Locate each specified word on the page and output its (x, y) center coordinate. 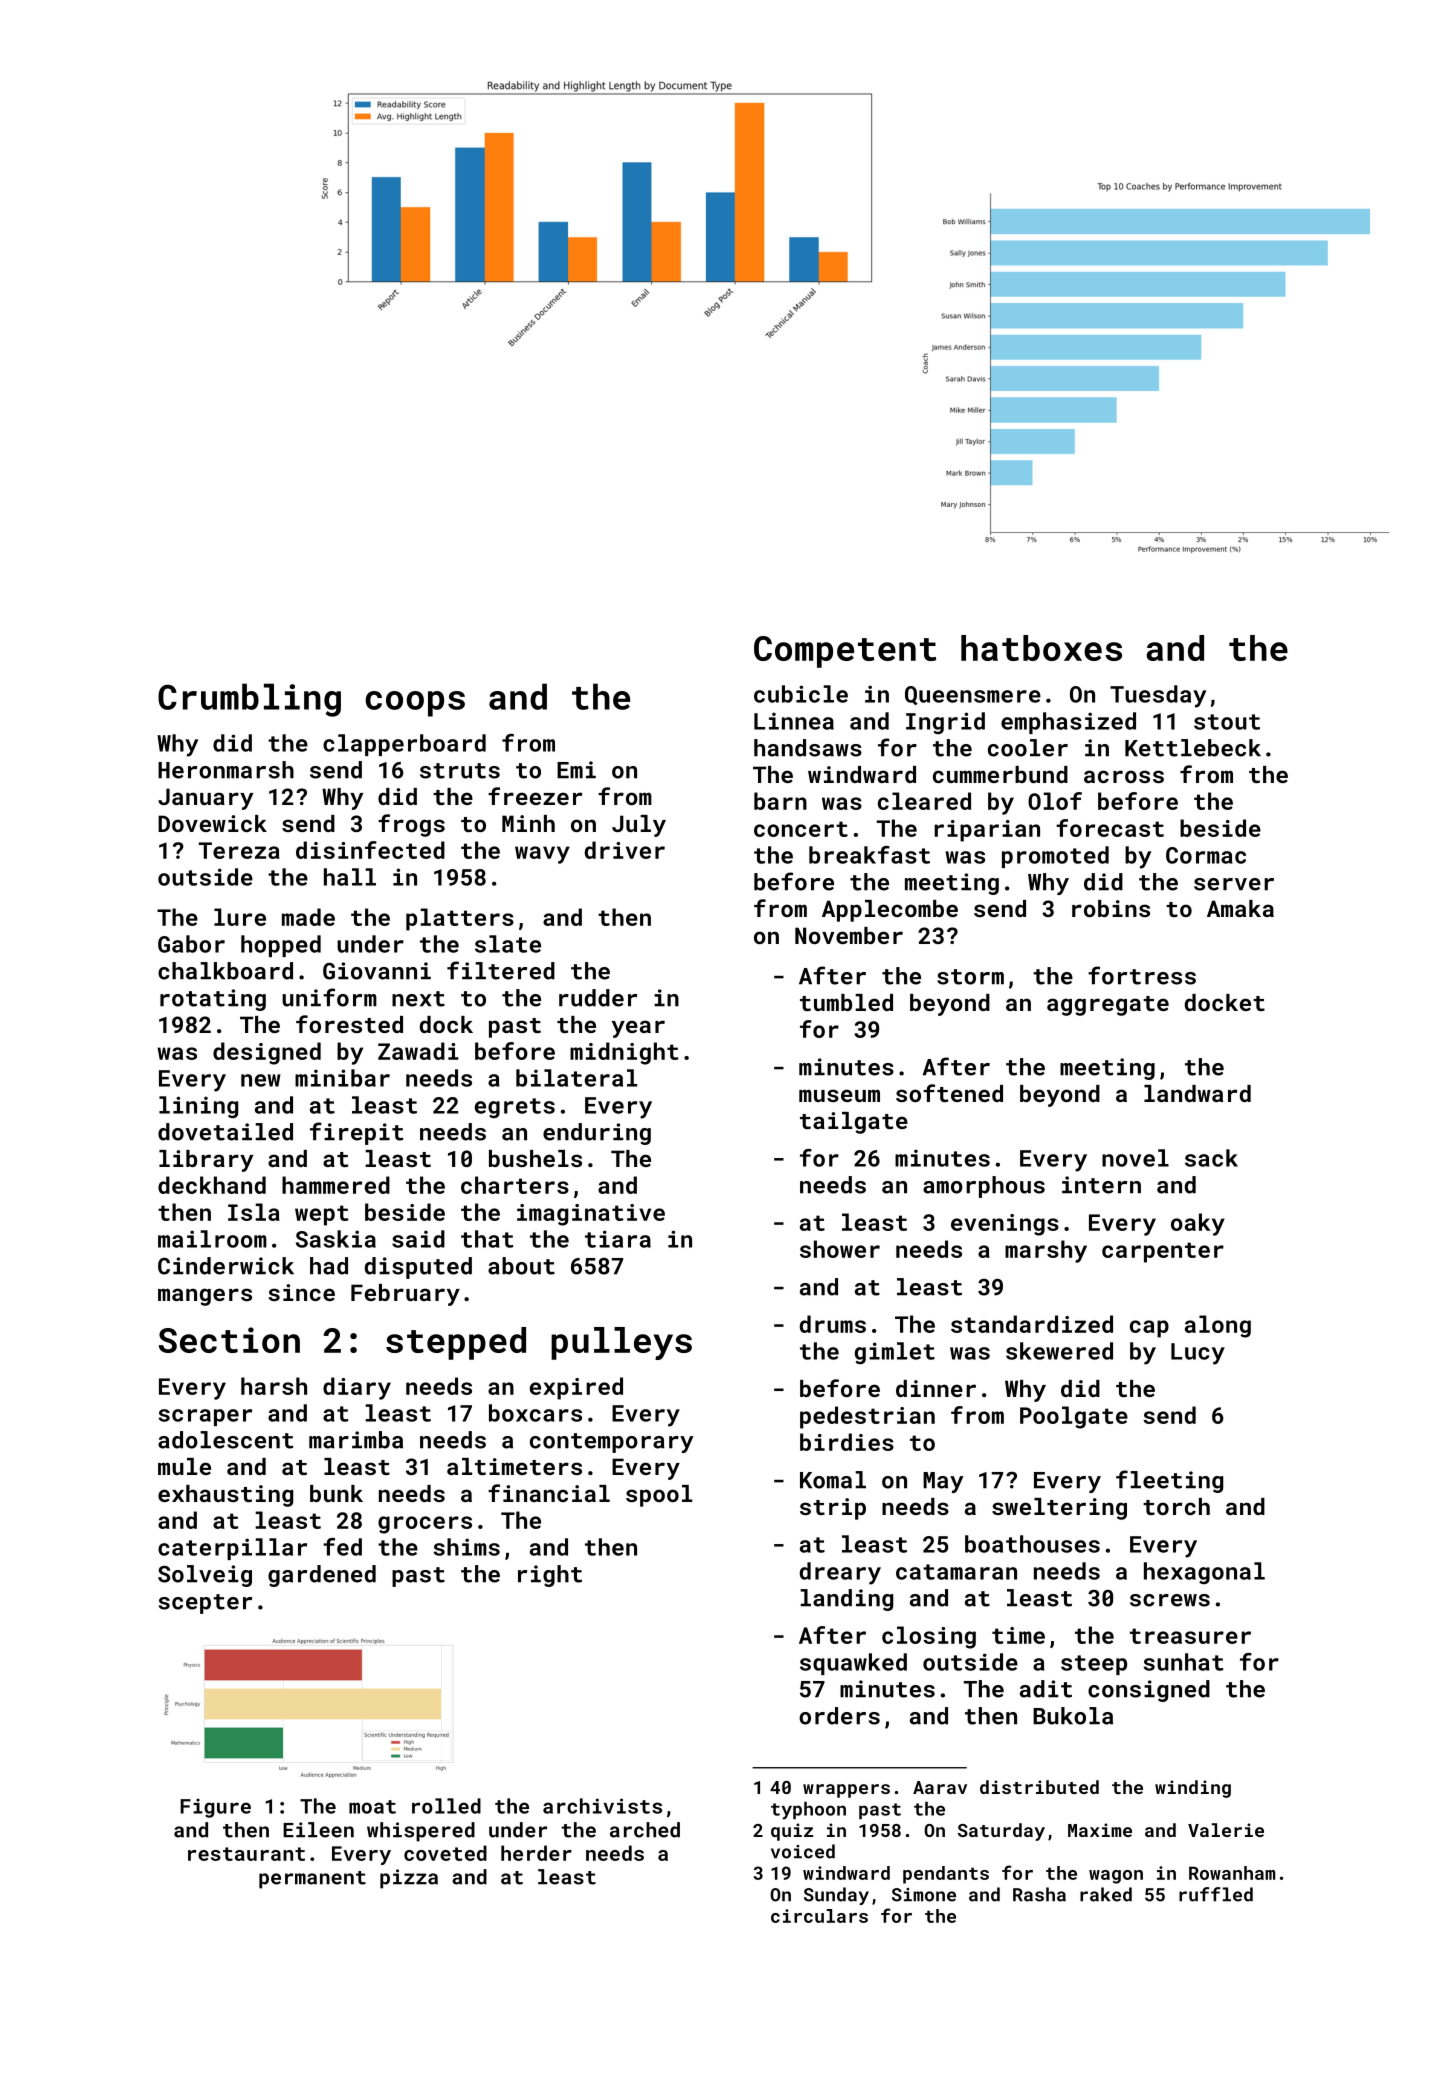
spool (659, 1496)
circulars (819, 1916)
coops (415, 704)
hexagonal (1204, 1573)
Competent (845, 652)
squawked (853, 1664)
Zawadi (418, 1051)
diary (357, 1388)
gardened (322, 1576)
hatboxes (1041, 648)
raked (1106, 1894)
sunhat (1184, 1662)
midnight (624, 1053)
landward (1197, 1093)
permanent (312, 1880)
